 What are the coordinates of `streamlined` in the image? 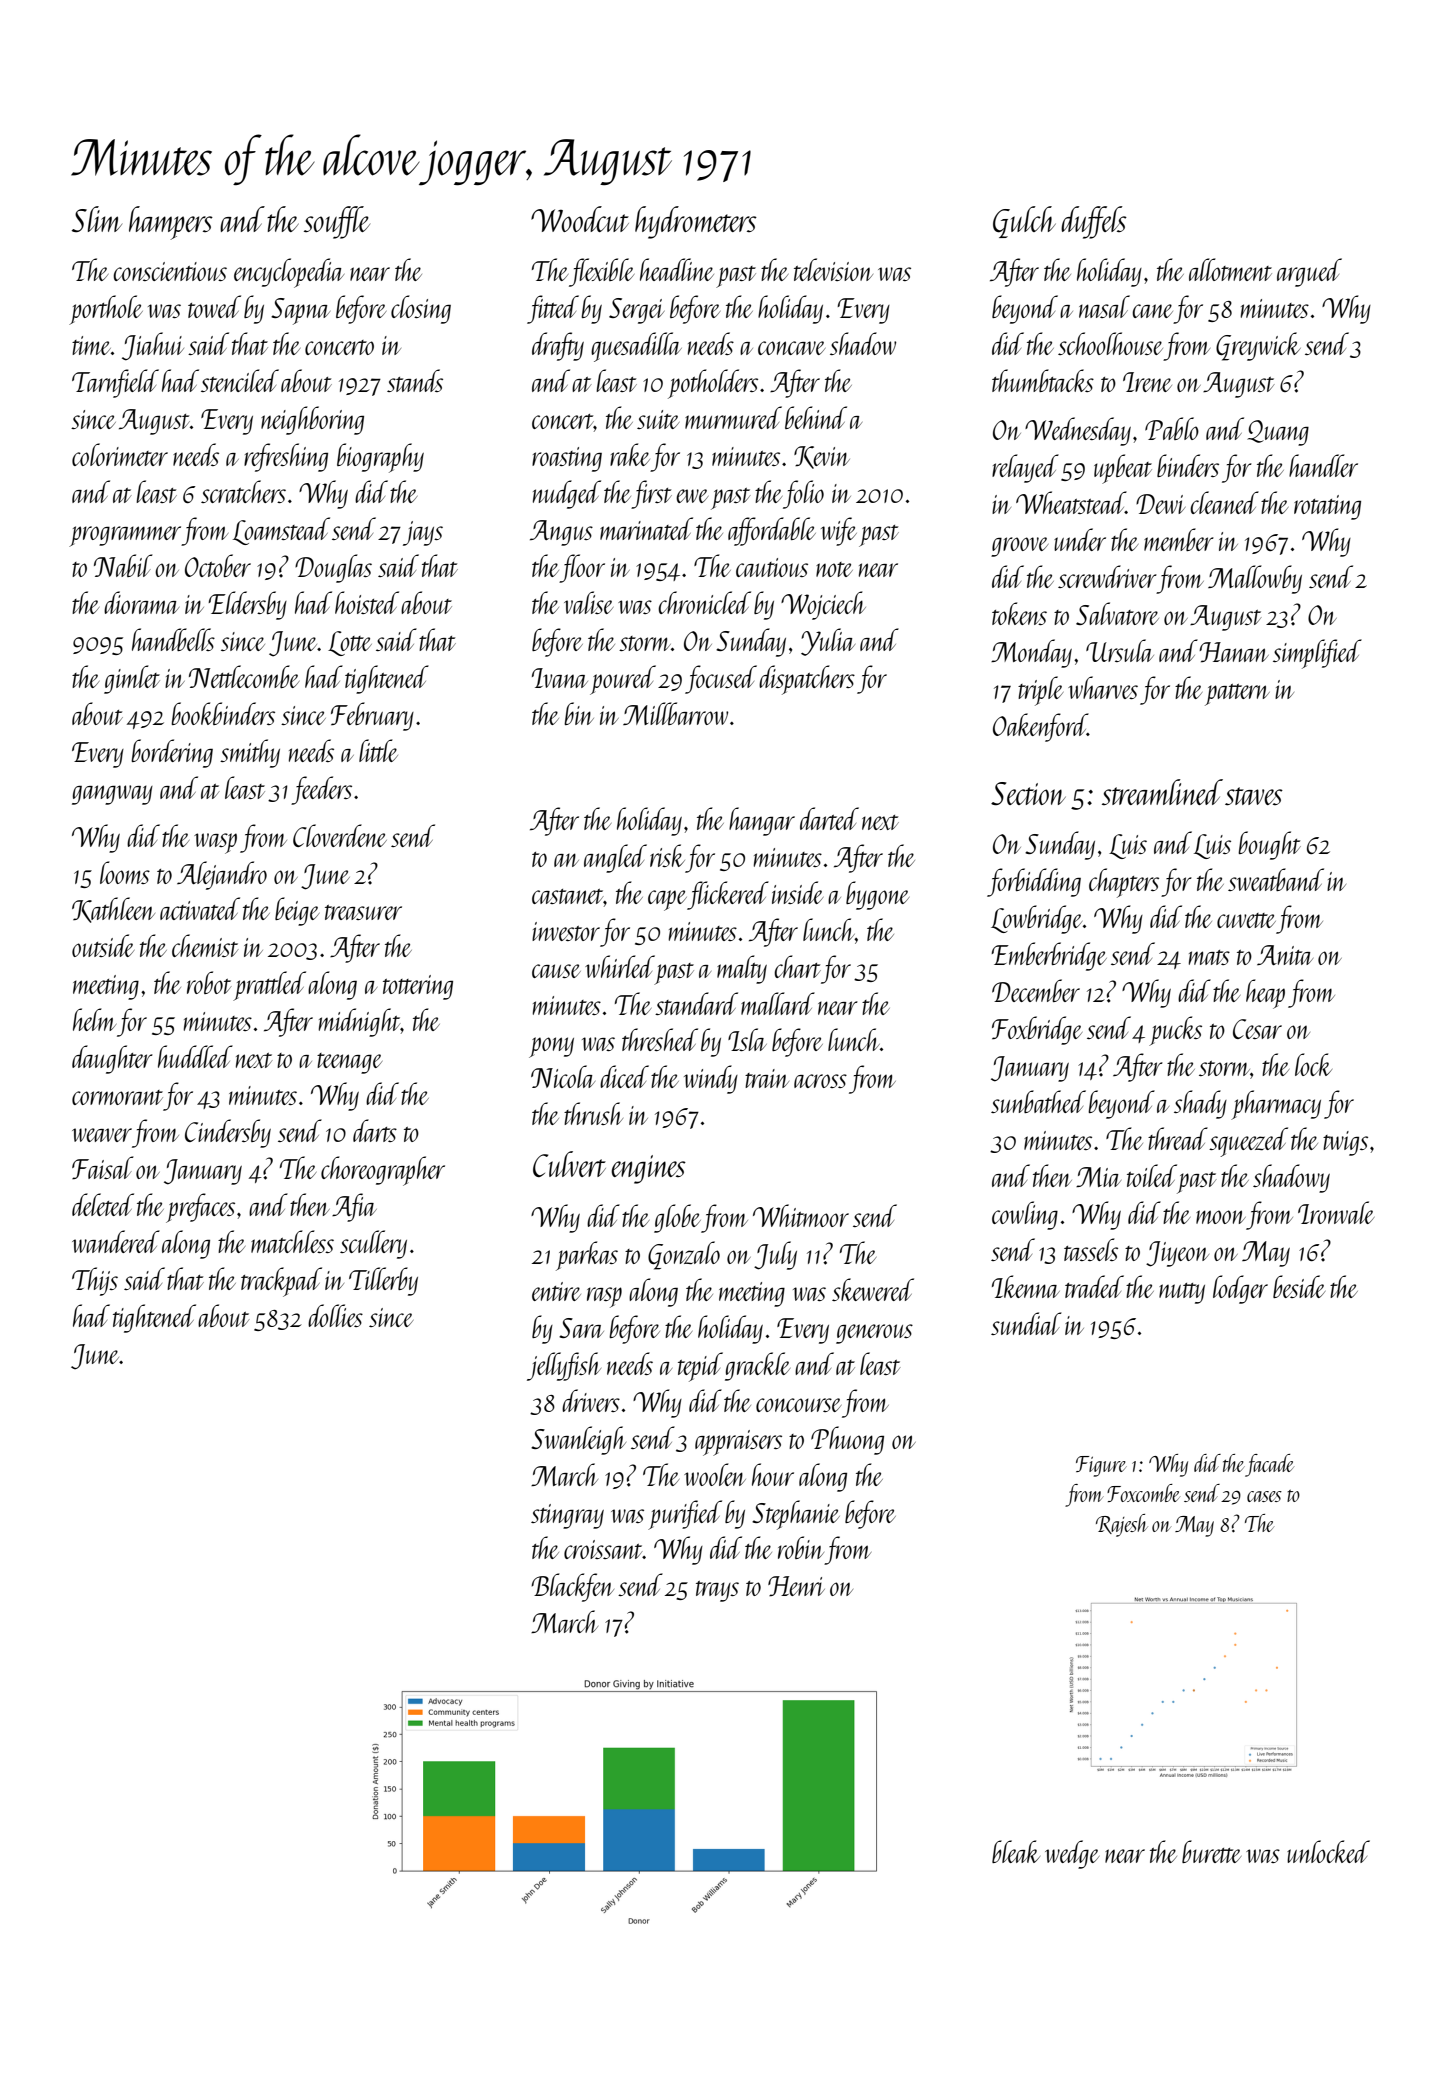 It's located at (1162, 792).
